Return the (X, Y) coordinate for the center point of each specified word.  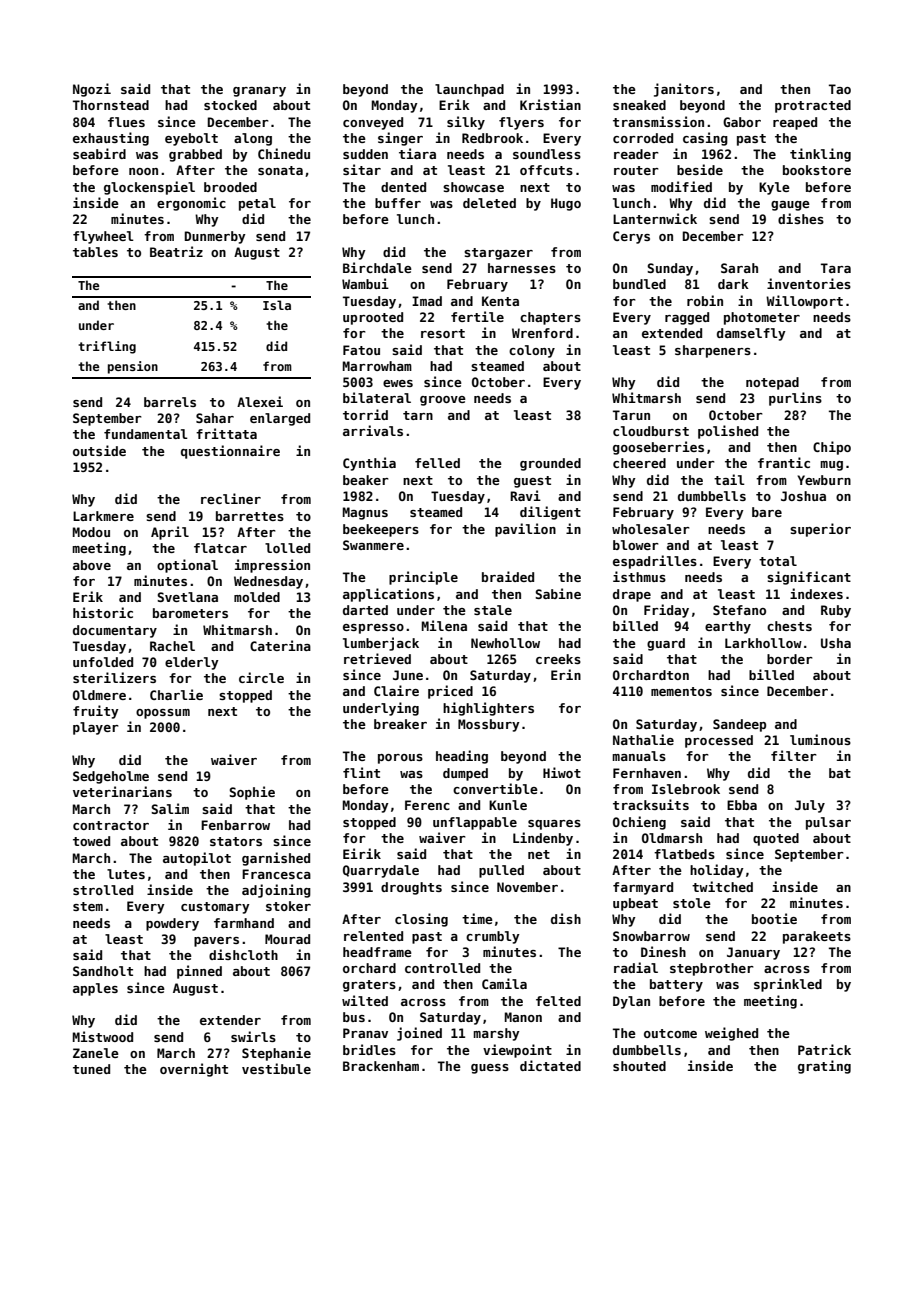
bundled (639, 284)
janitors (684, 90)
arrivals (373, 430)
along (253, 139)
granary (259, 92)
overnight (194, 1070)
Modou (91, 532)
